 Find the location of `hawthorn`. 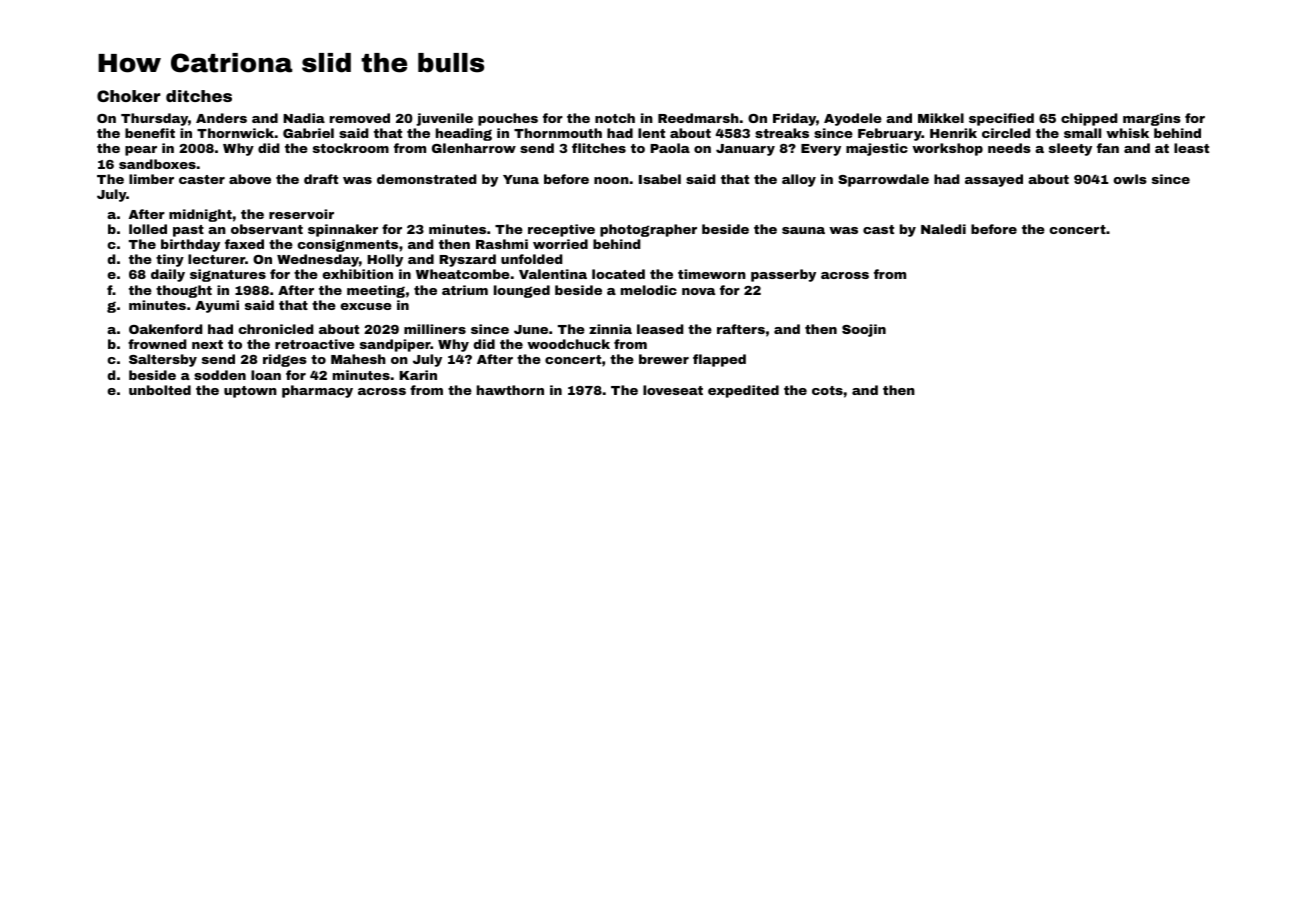

hawthorn is located at coordinates (510, 390).
